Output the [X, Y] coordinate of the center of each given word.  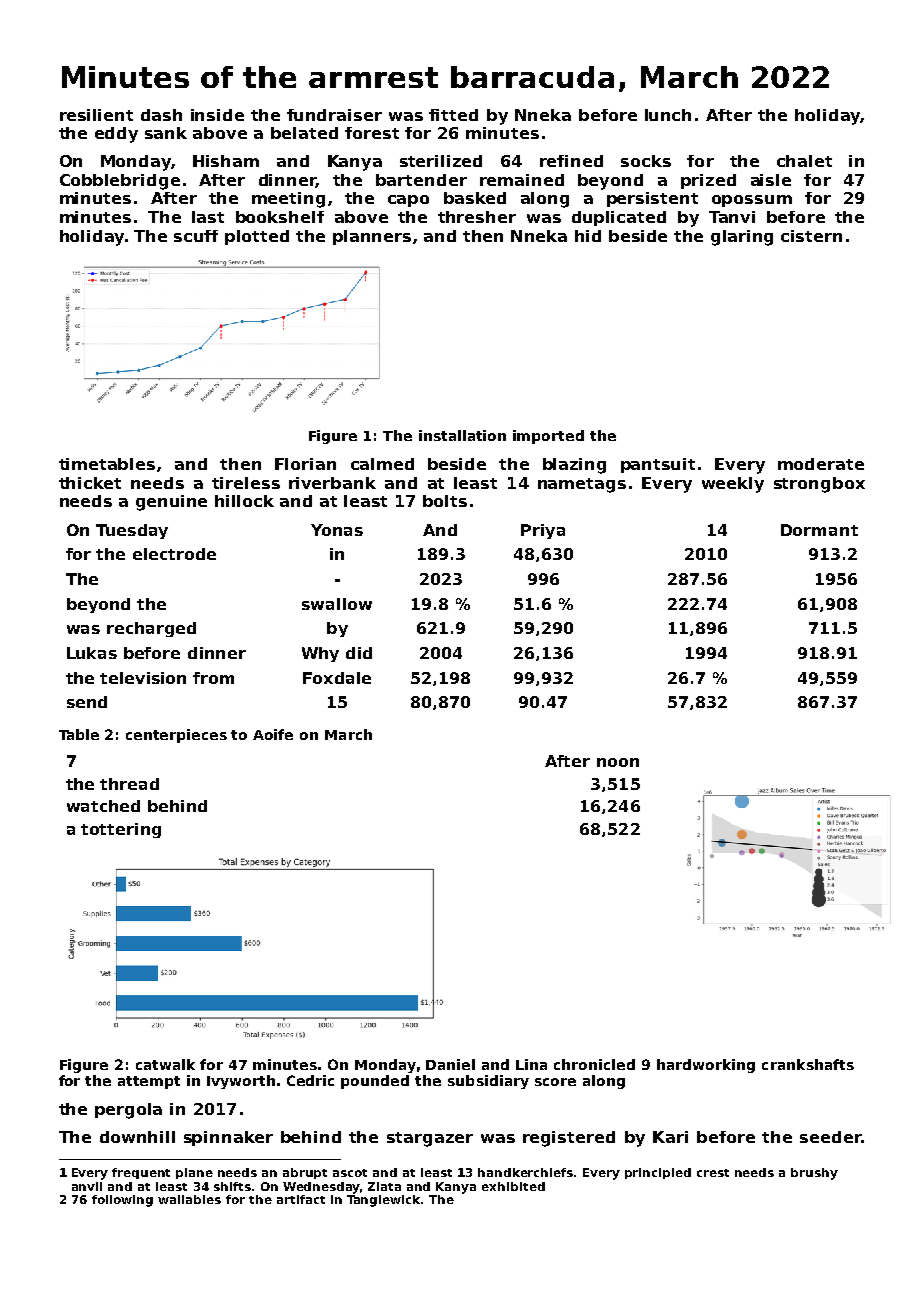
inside [217, 115]
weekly [733, 485]
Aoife [273, 734]
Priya [543, 531]
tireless [246, 483]
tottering [121, 830]
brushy [814, 1174]
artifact [301, 1199]
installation [462, 435]
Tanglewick [384, 1201]
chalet [804, 161]
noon [618, 762]
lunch [668, 115]
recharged [151, 629]
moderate [821, 464]
